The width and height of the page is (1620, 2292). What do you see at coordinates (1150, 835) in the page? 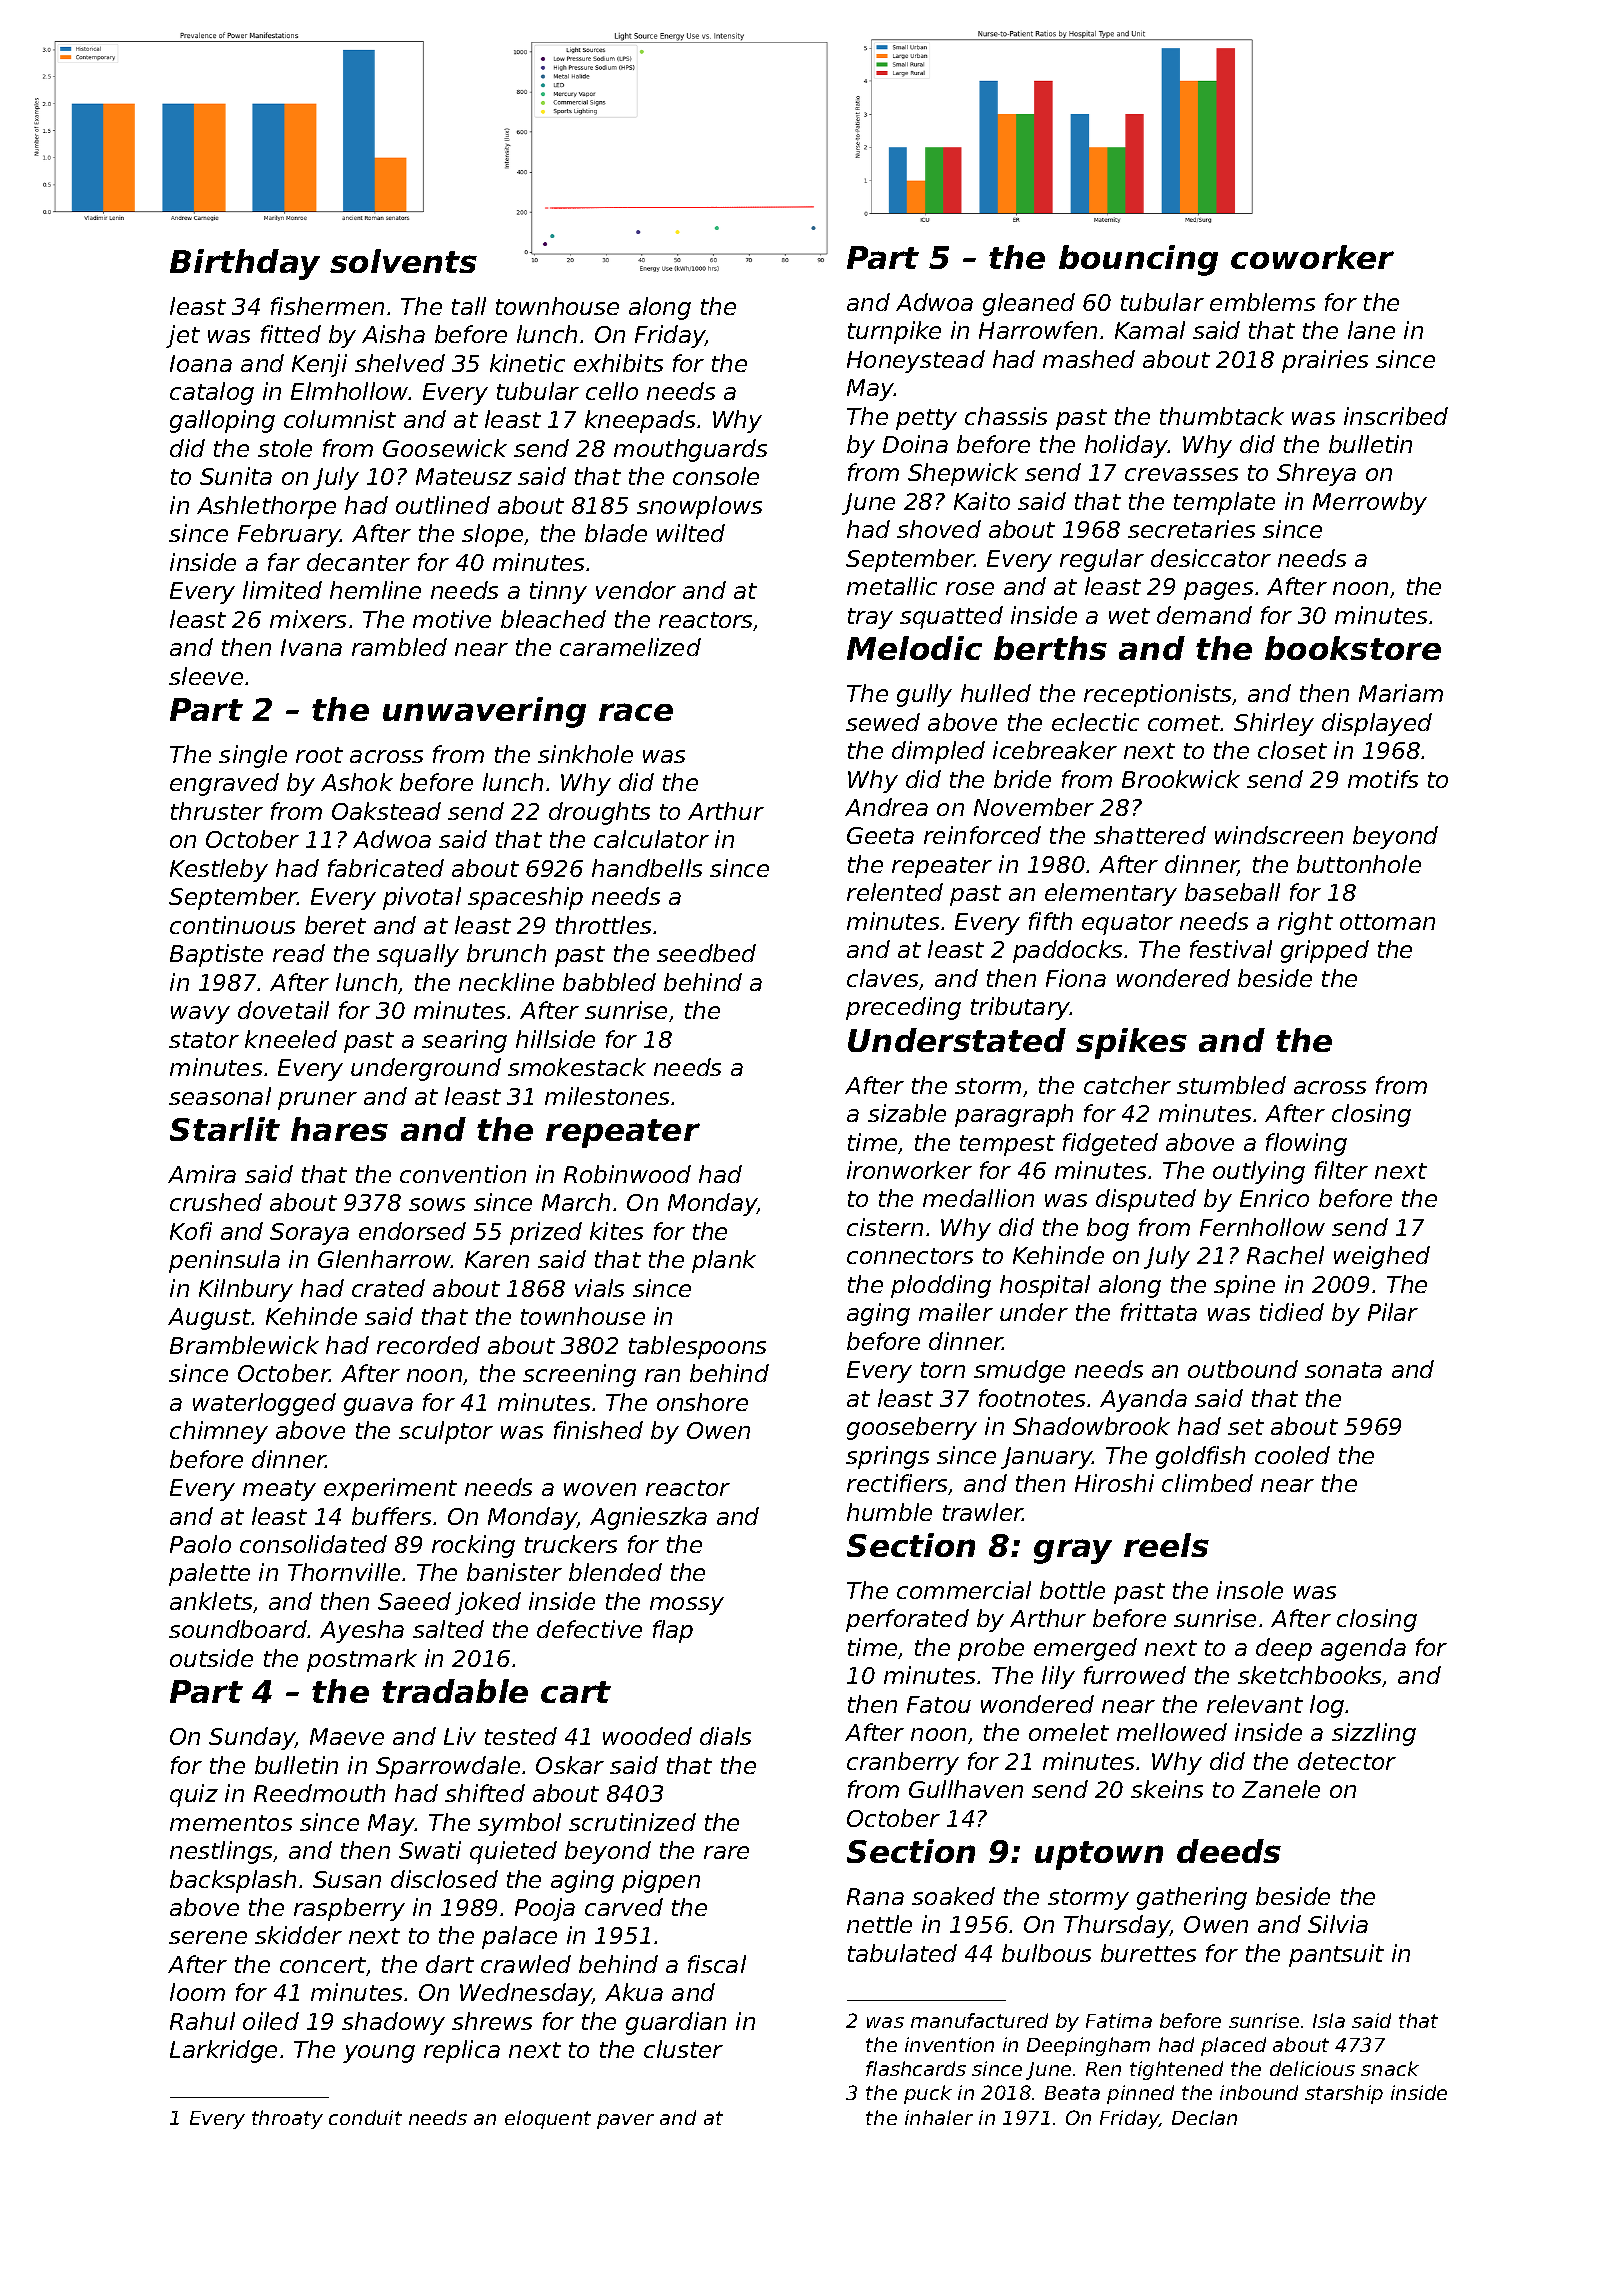
I see `shattered` at bounding box center [1150, 835].
